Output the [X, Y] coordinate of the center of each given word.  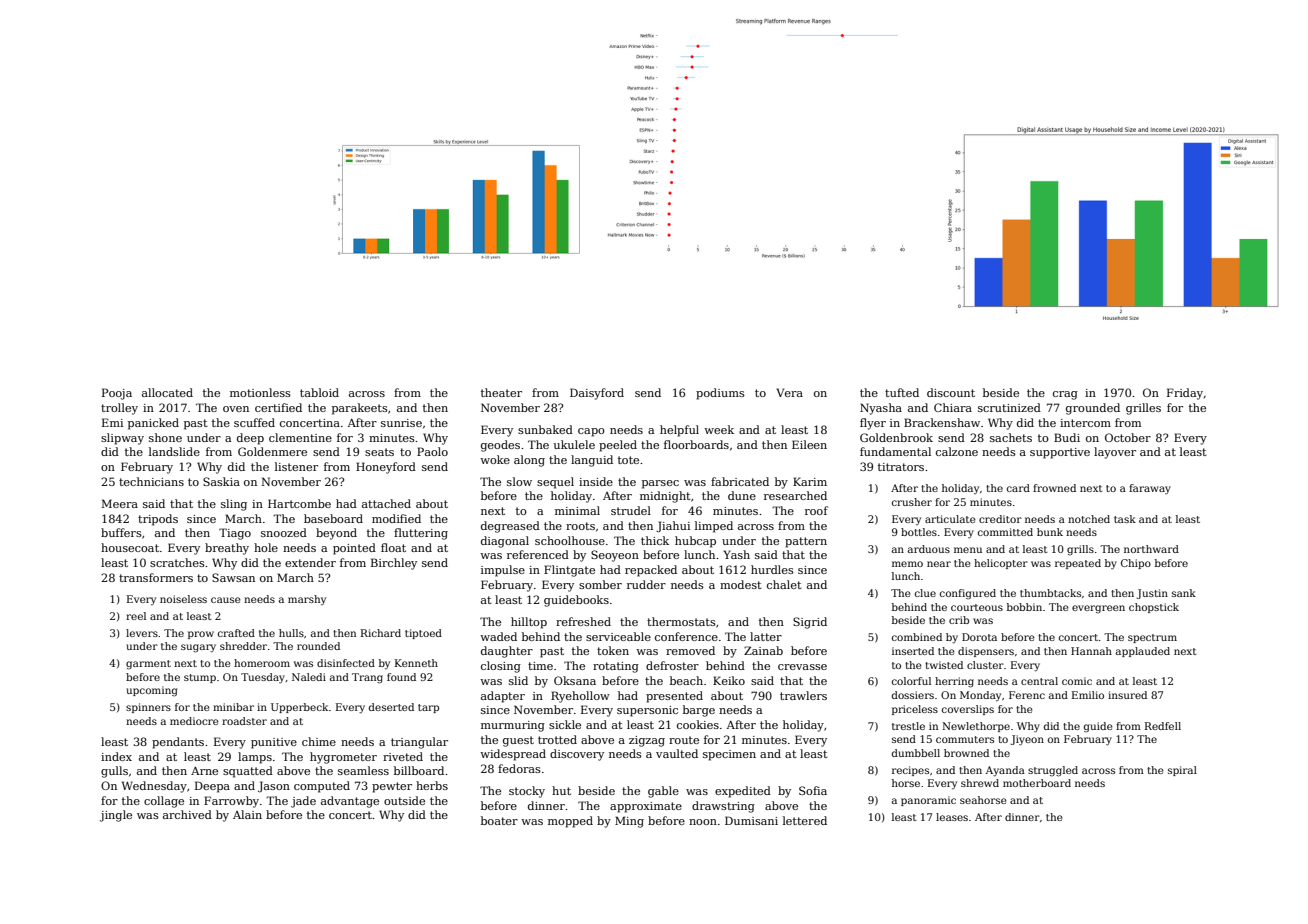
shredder [243, 646]
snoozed [284, 532]
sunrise [401, 423]
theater [501, 392]
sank [1184, 593]
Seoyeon [615, 556]
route [684, 740]
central [1039, 681]
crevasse [802, 667]
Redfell [1163, 726]
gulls [114, 772]
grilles [1143, 409]
